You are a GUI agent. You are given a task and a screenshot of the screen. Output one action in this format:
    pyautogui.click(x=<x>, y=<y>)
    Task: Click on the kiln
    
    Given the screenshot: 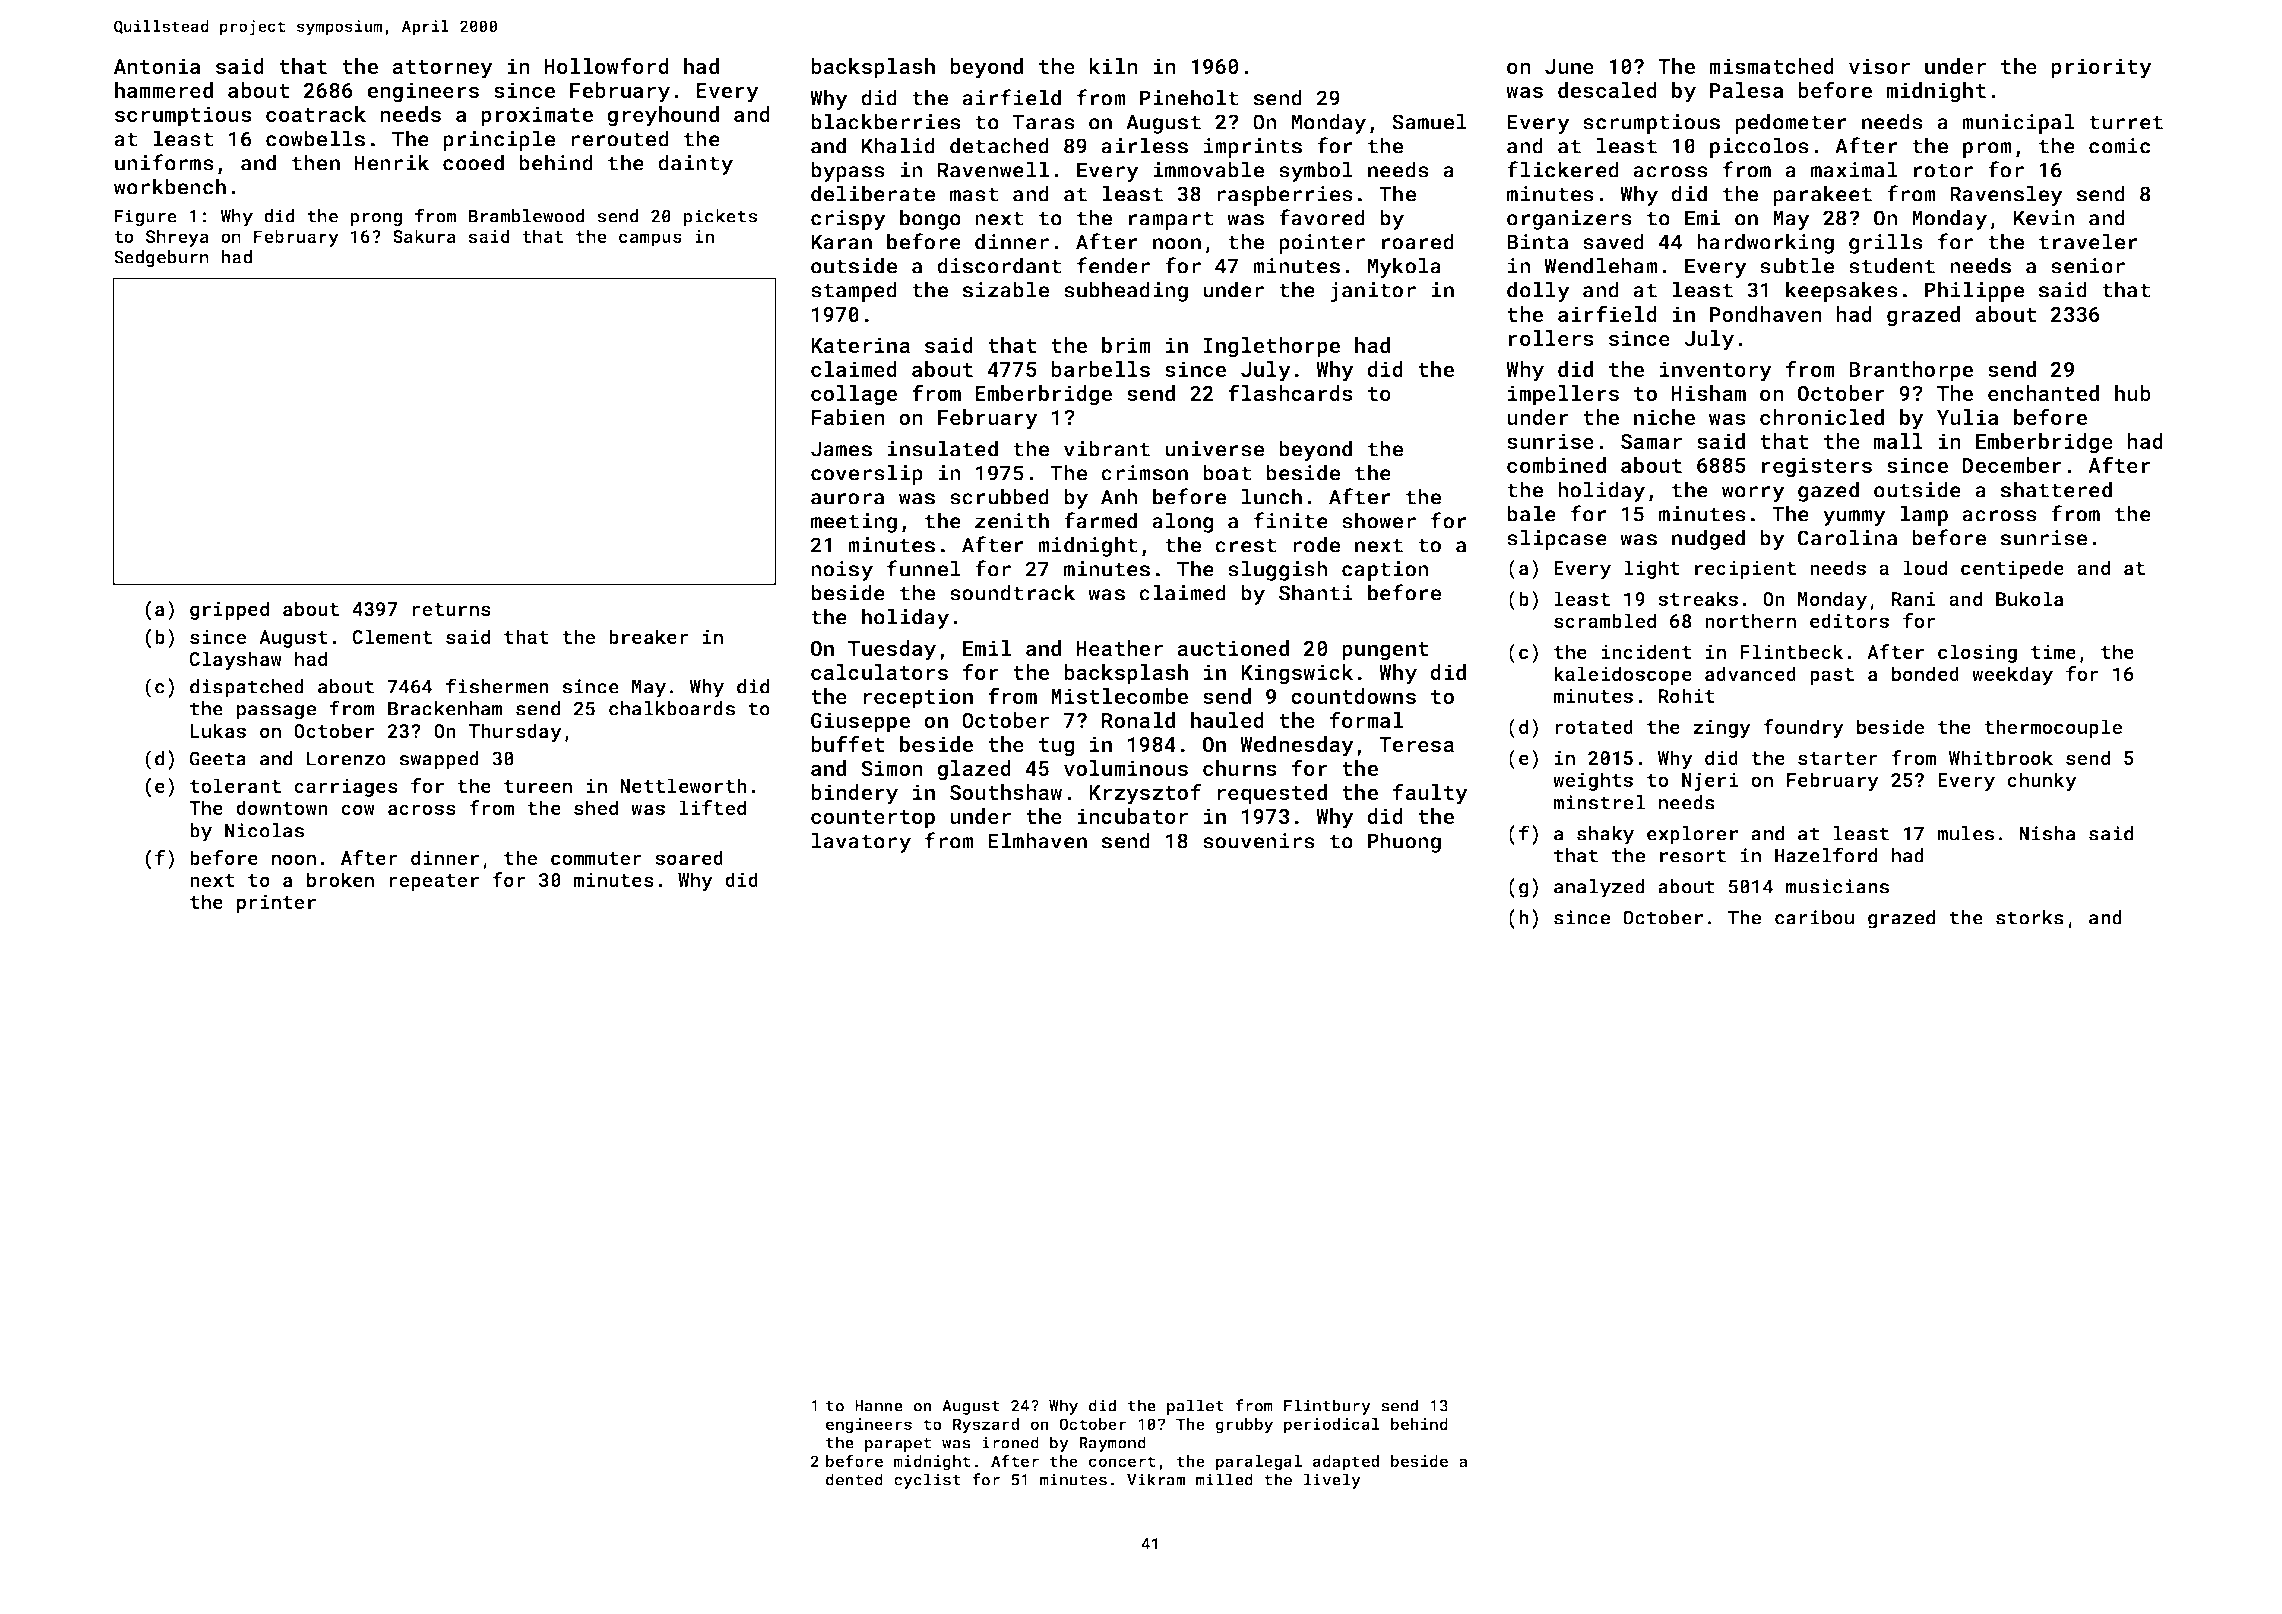 What is the action you would take?
    pyautogui.click(x=1113, y=66)
